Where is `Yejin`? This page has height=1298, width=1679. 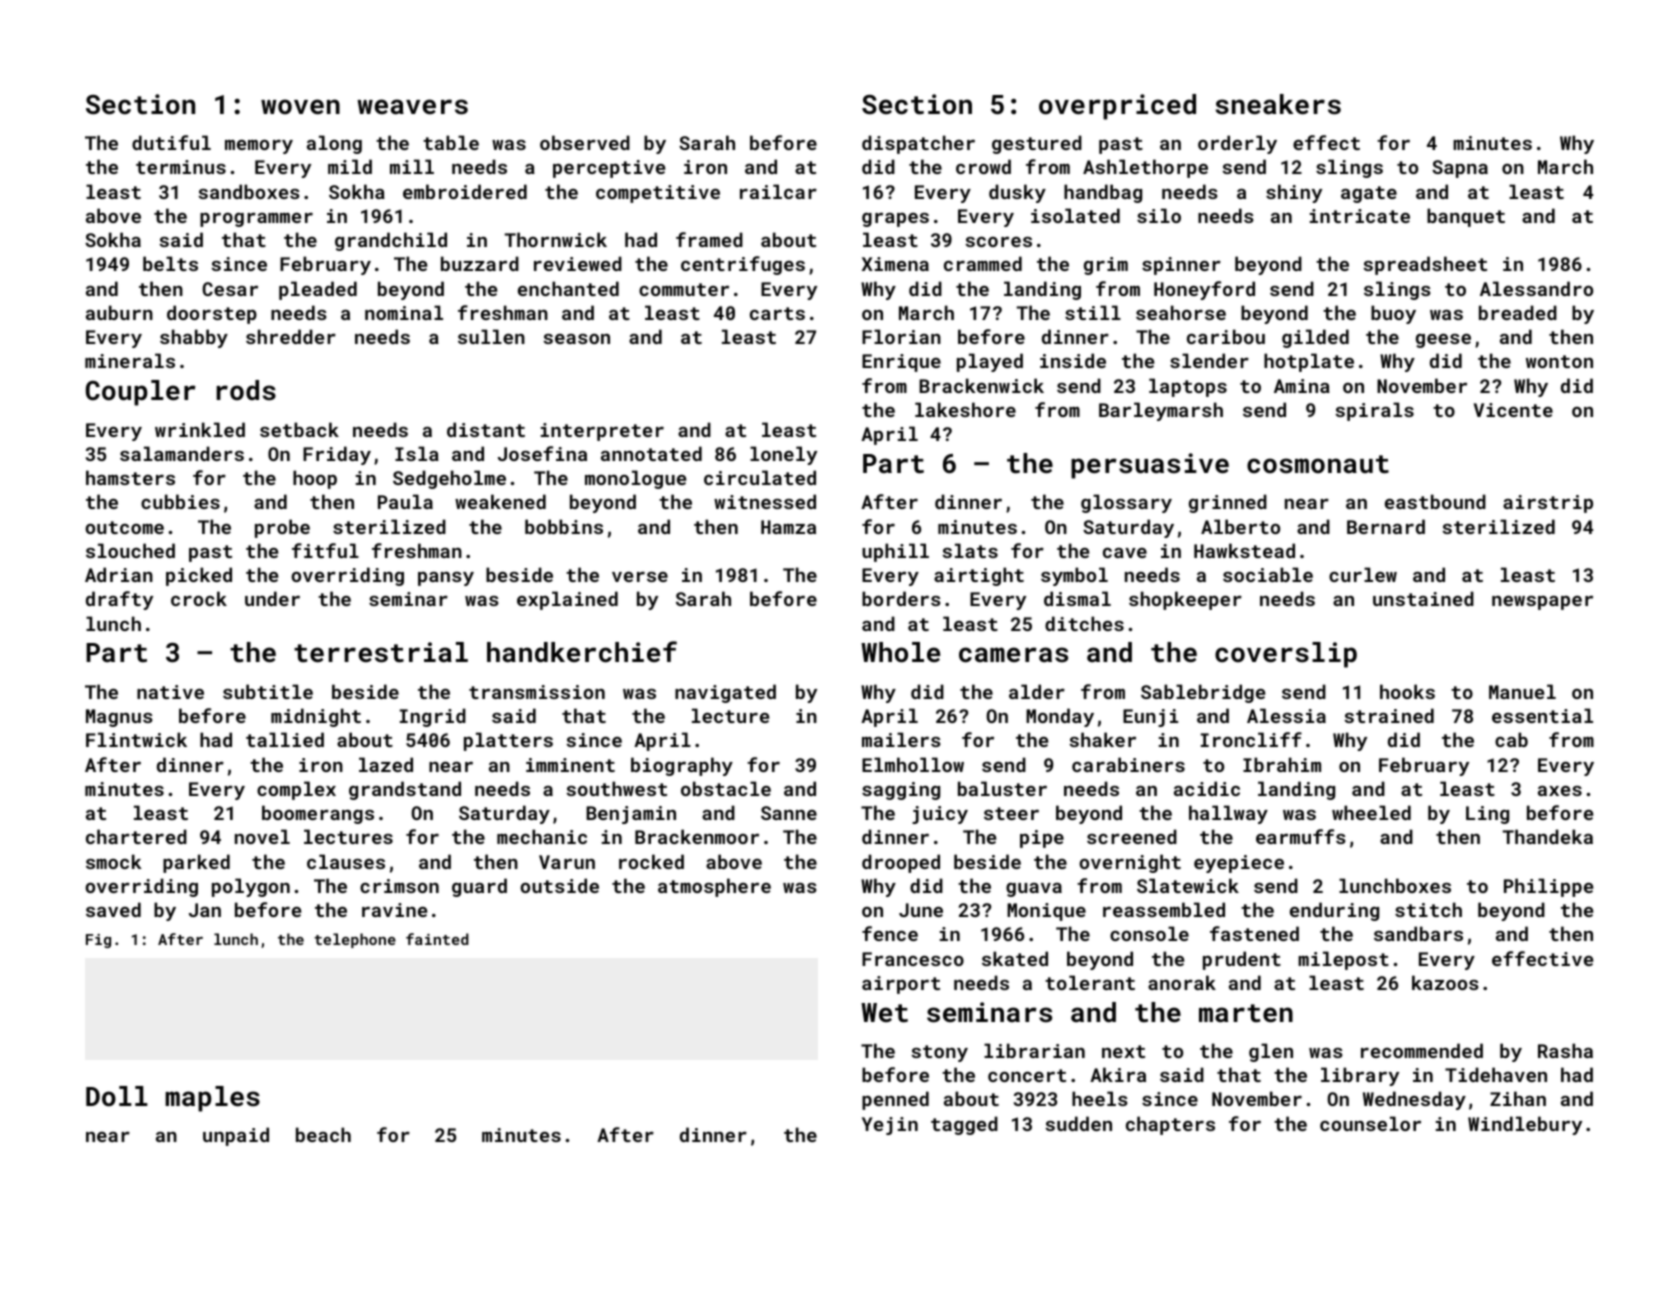
Yejin is located at coordinates (890, 1126).
